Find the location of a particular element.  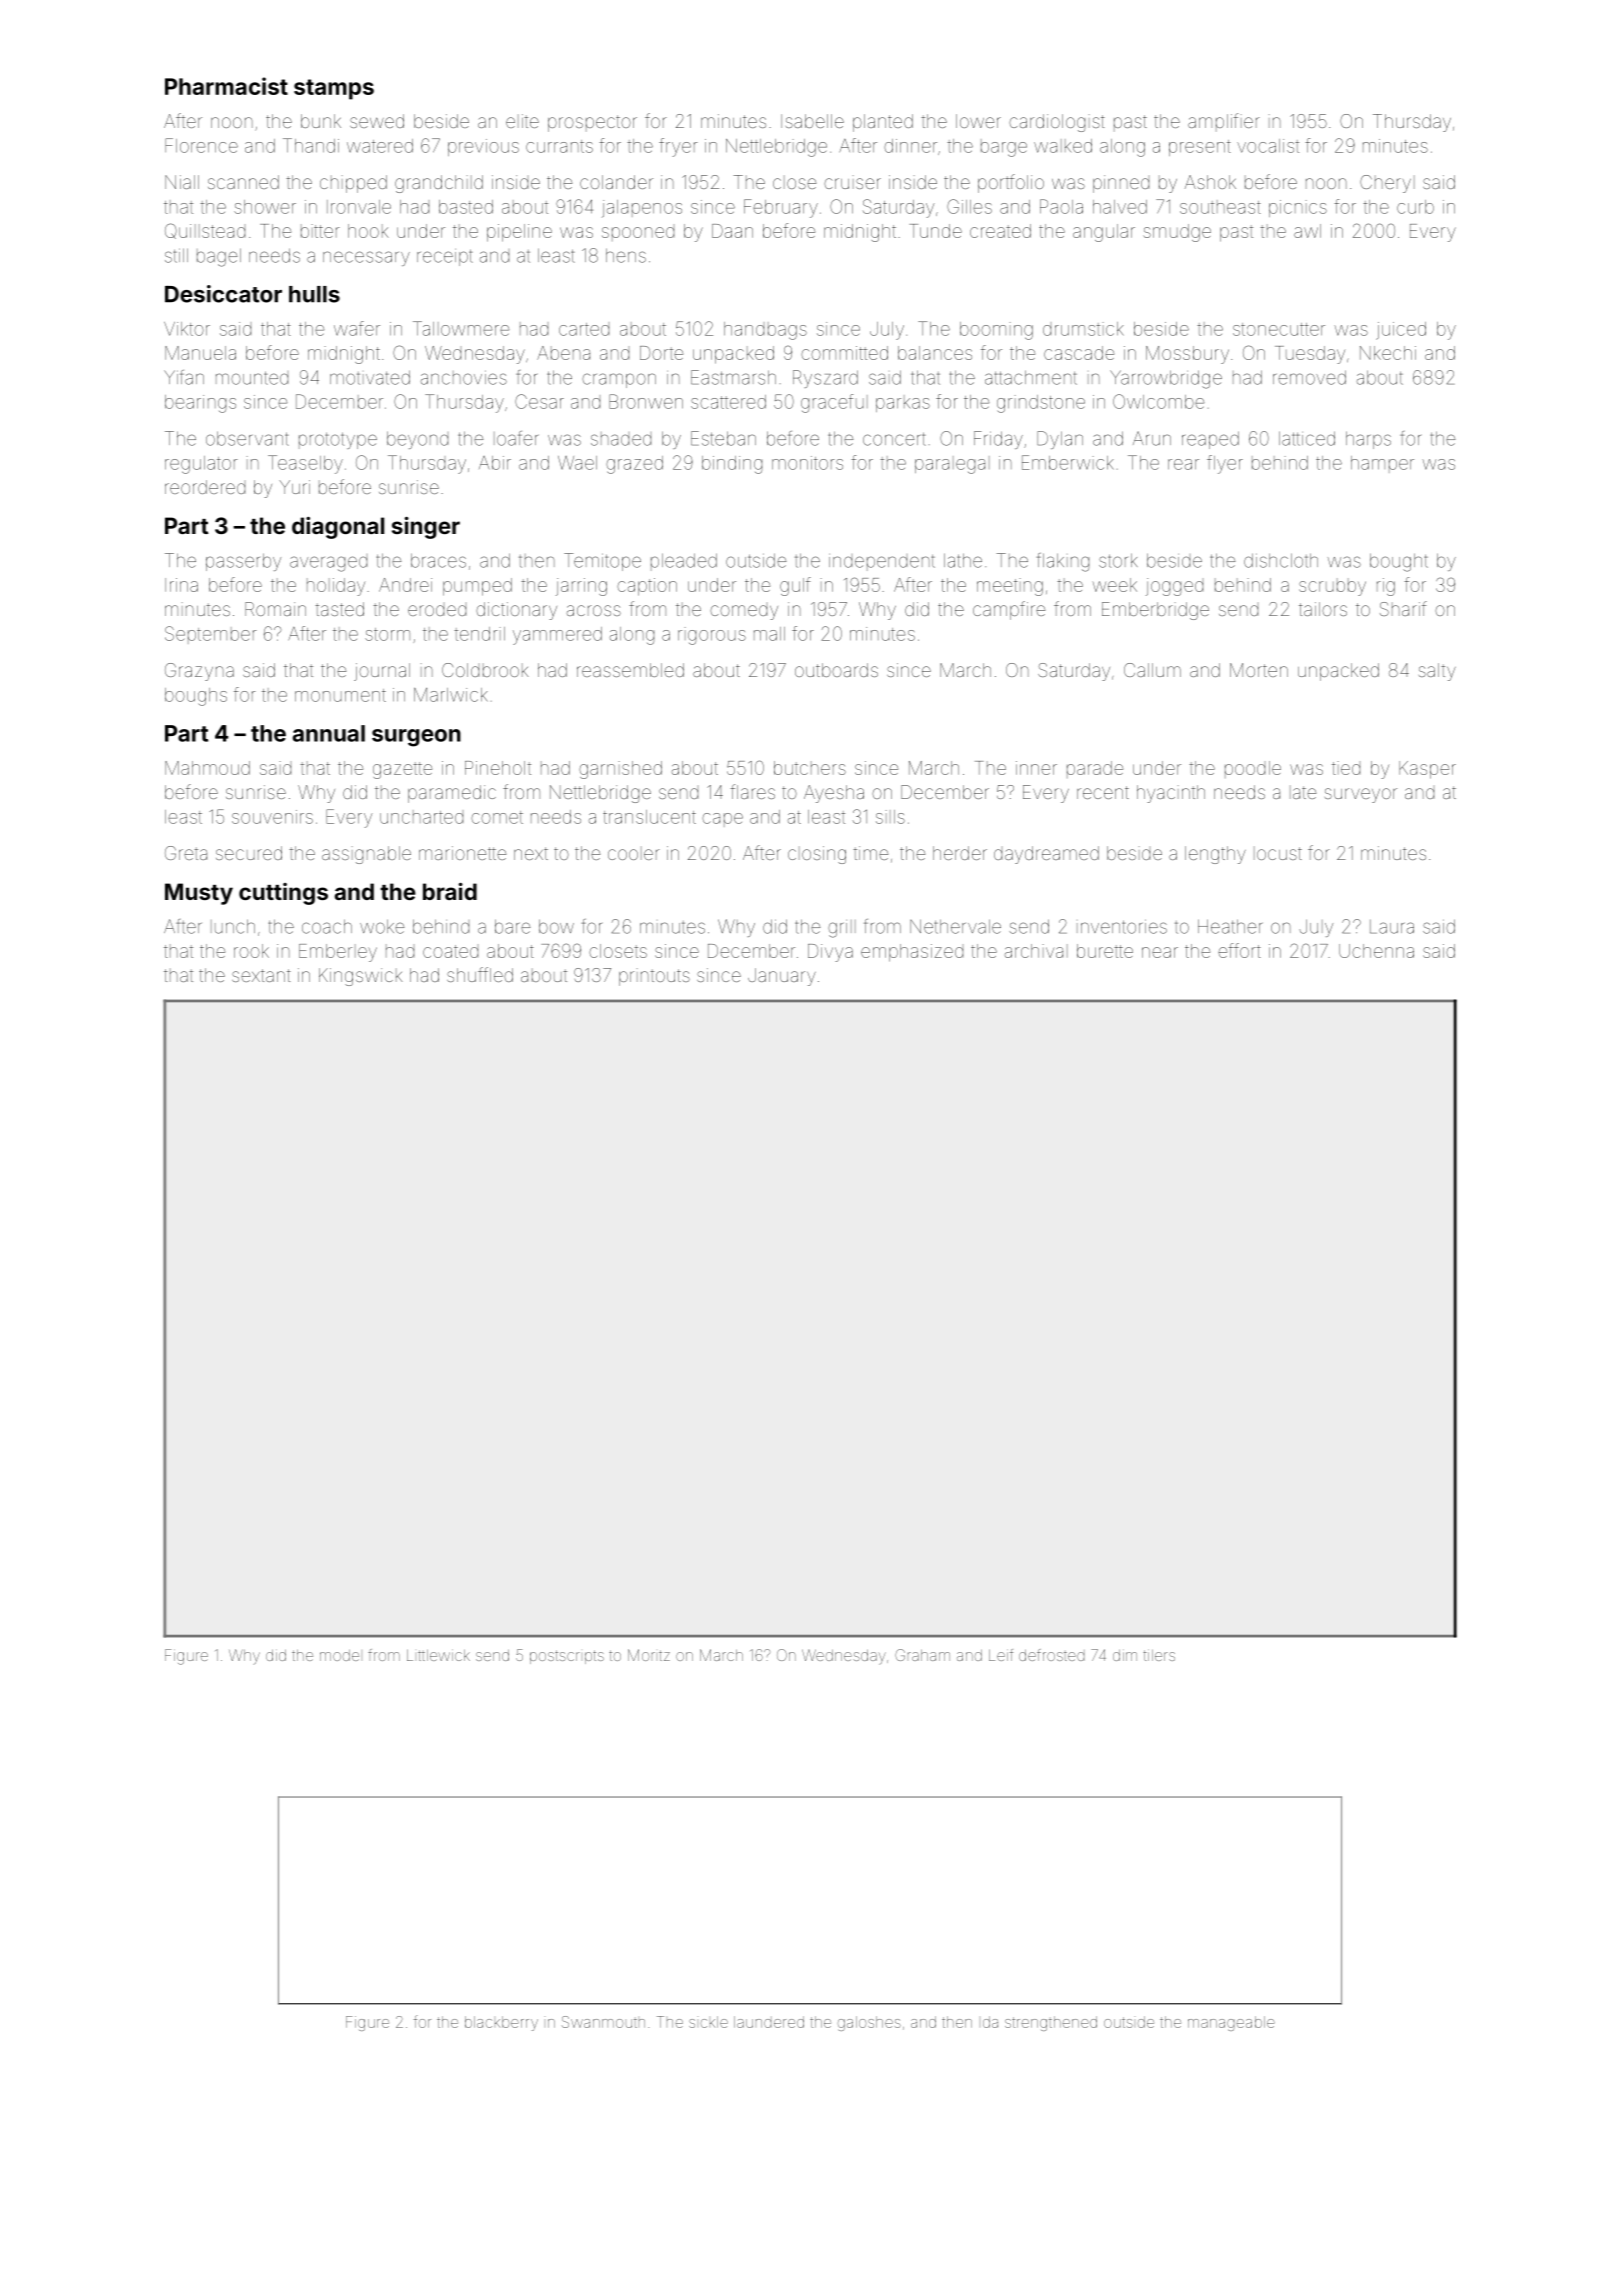

Kingswick is located at coordinates (360, 977).
